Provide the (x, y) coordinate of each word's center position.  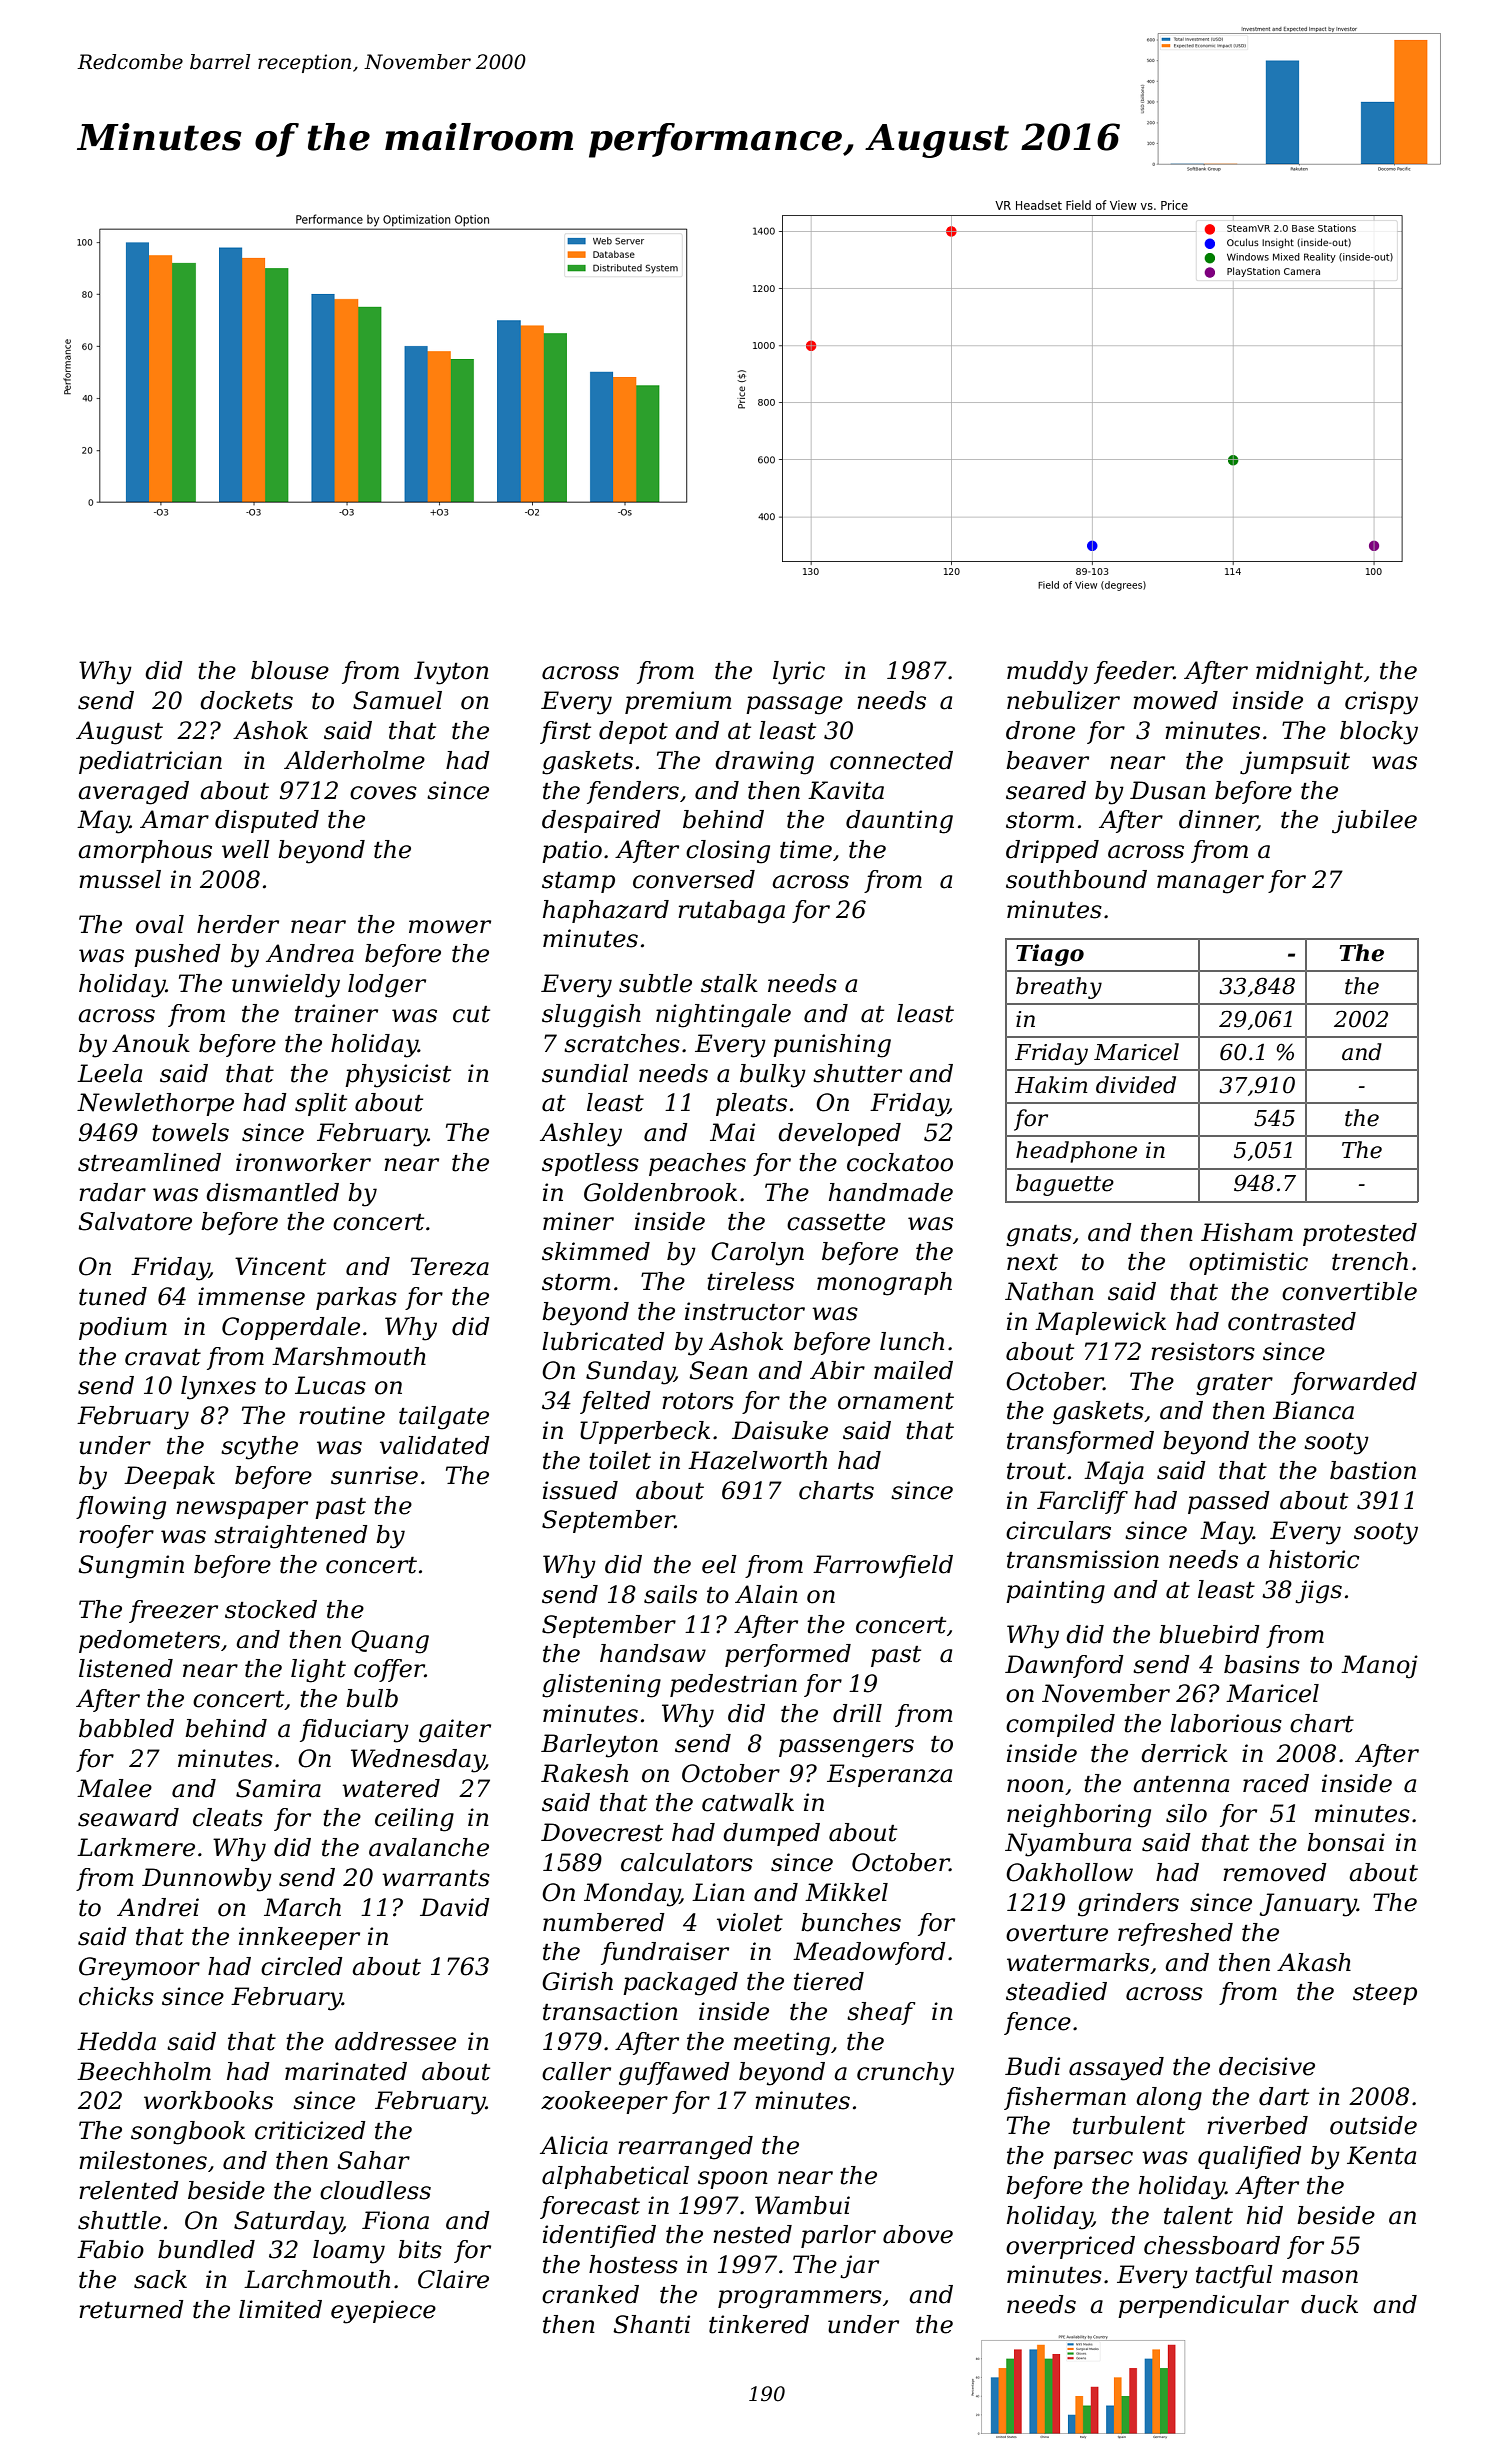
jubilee (1374, 822)
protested (1360, 1234)
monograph (884, 1284)
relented (129, 2190)
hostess (633, 2264)
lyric (799, 673)
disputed (267, 821)
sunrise (374, 1475)
